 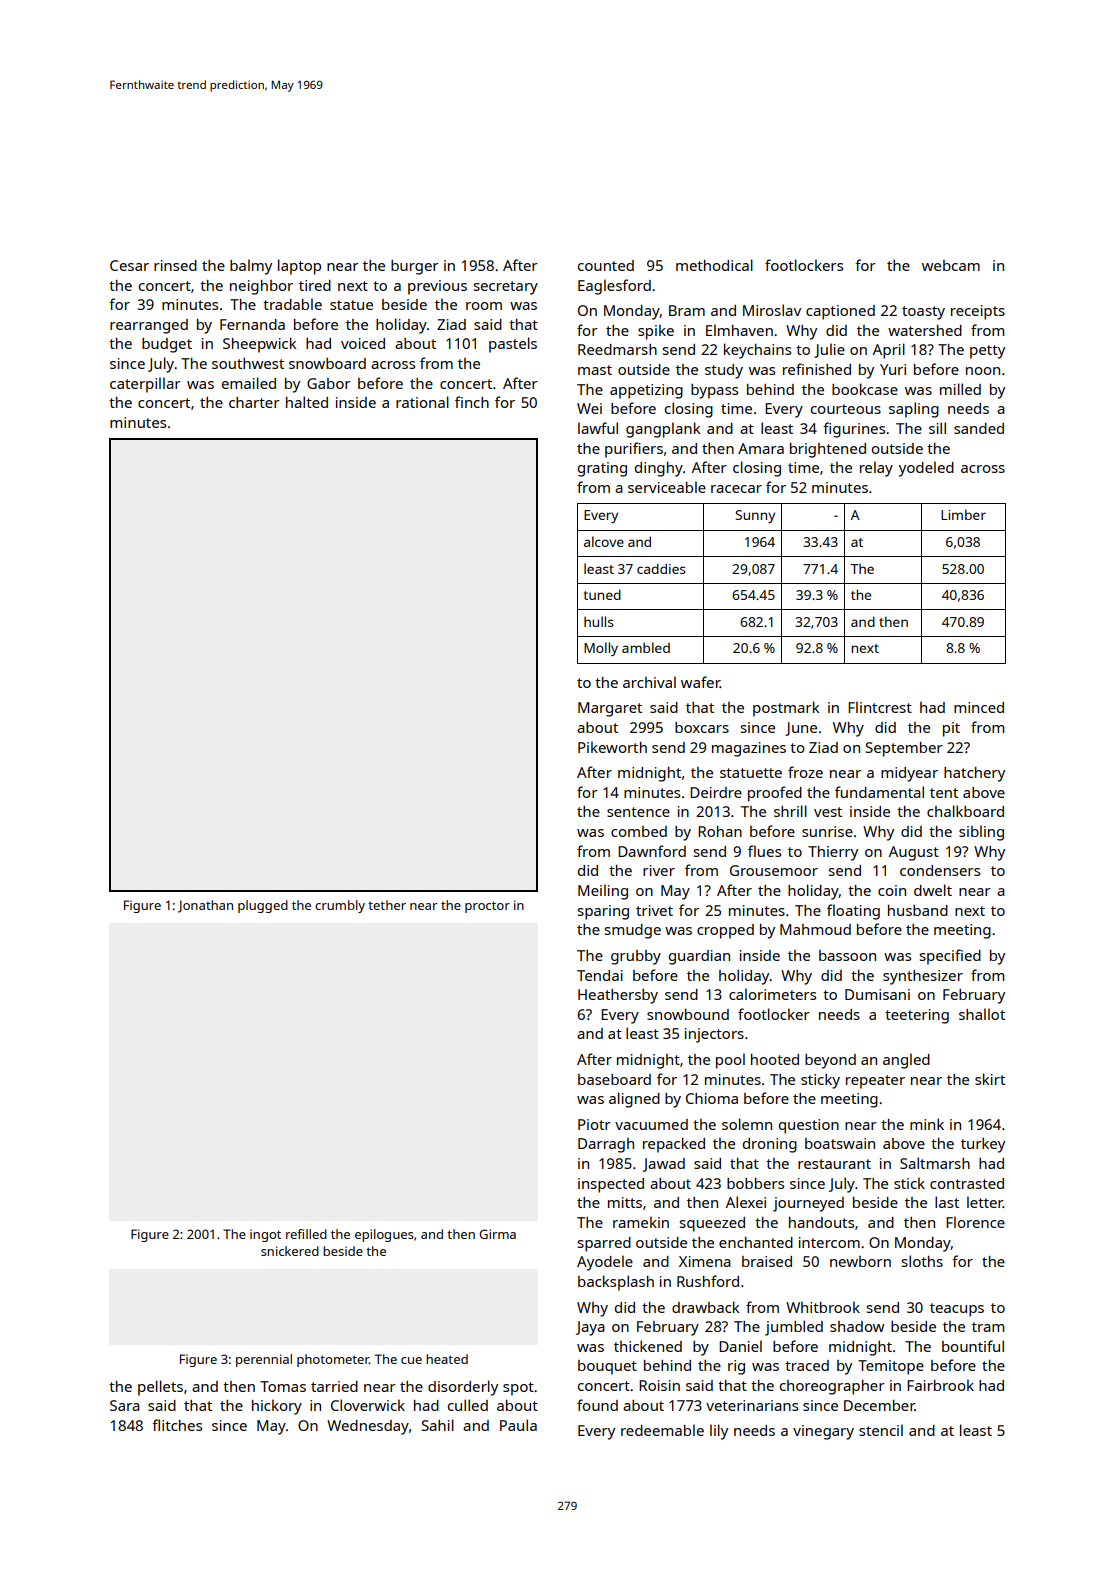 I want to click on caterpillar, so click(x=145, y=385).
